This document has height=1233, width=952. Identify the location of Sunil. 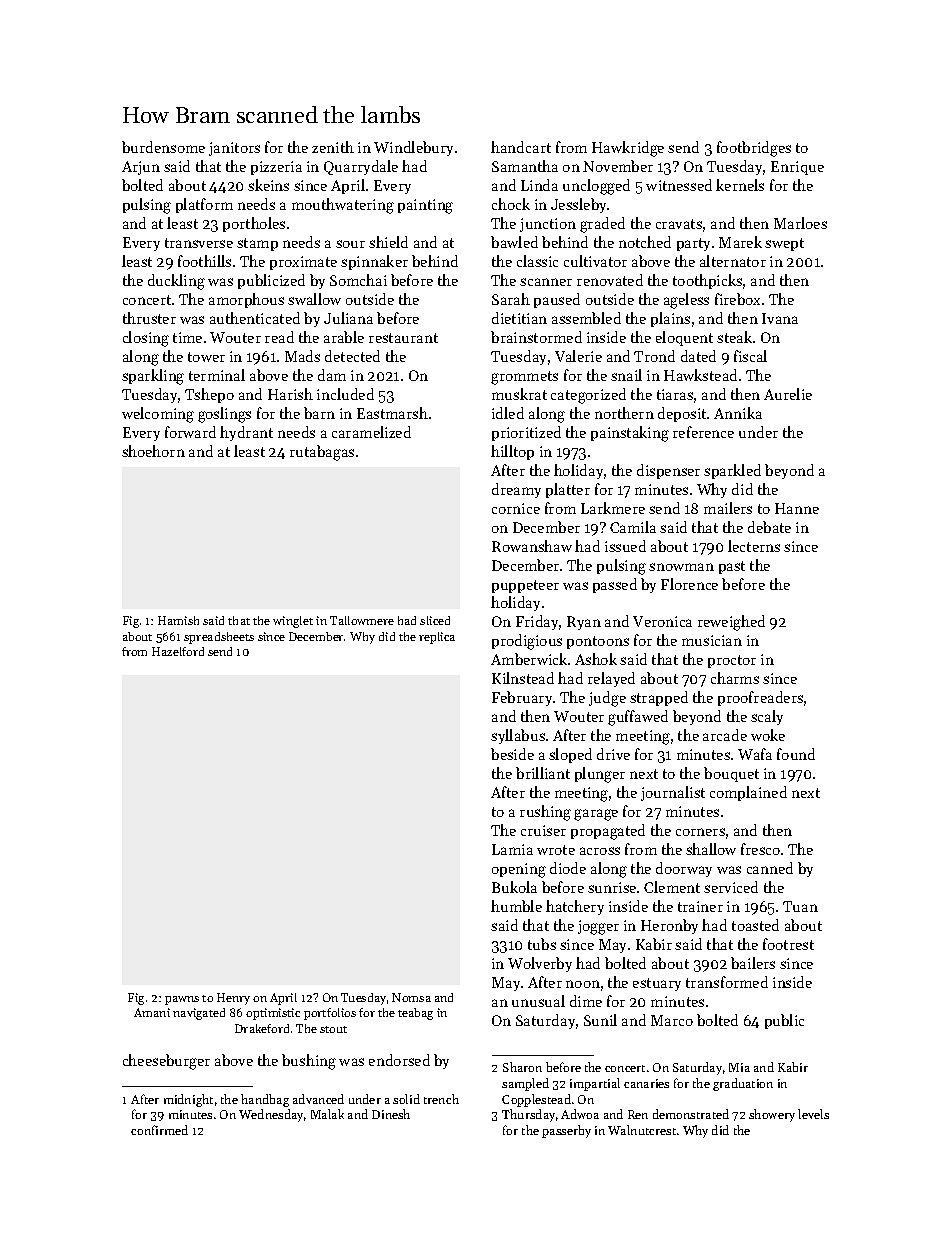
(600, 1020).
